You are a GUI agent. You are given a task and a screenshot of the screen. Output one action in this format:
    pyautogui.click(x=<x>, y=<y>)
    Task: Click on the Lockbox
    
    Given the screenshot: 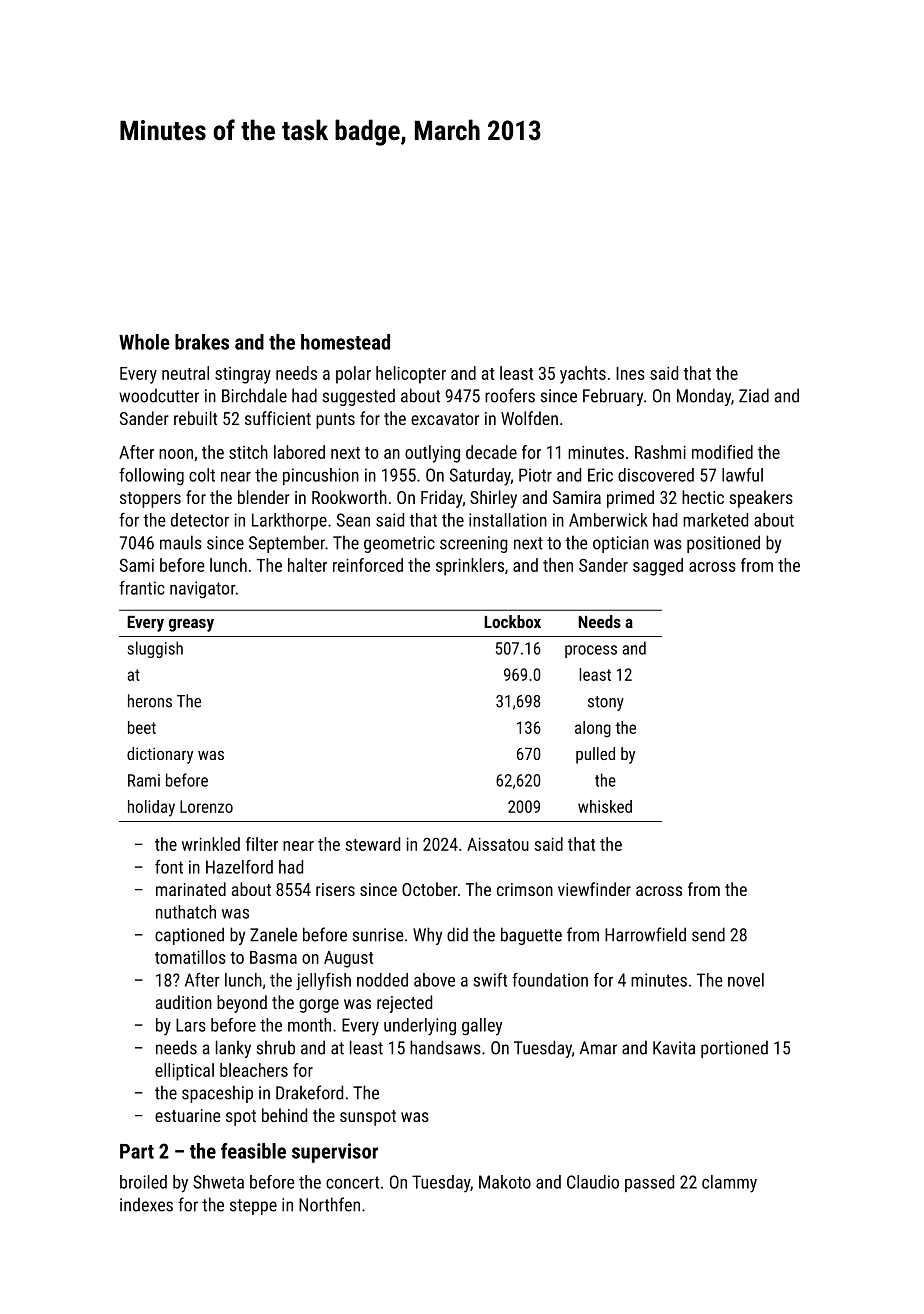 What is the action you would take?
    pyautogui.click(x=512, y=621)
